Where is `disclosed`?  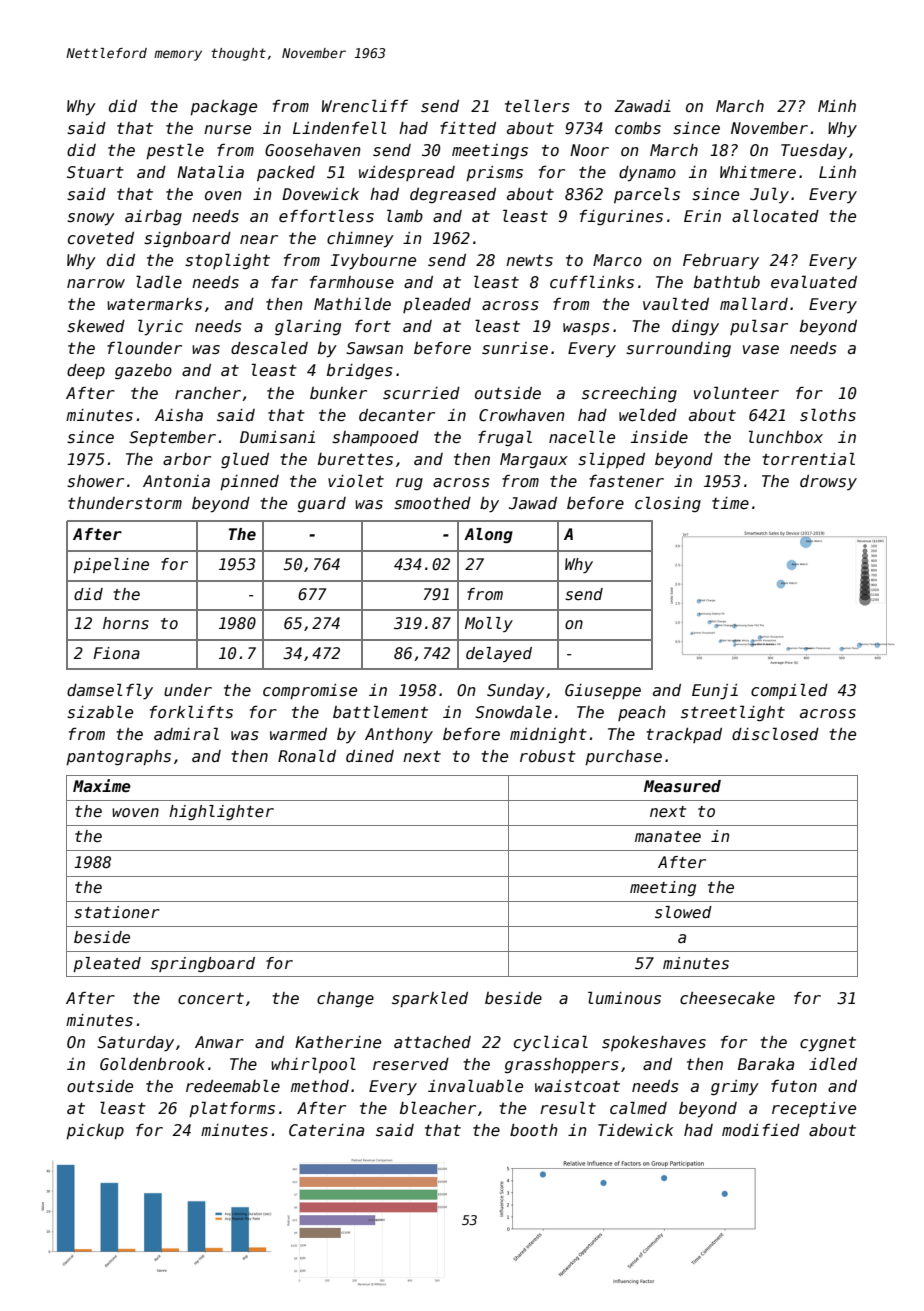 disclosed is located at coordinates (775, 734).
